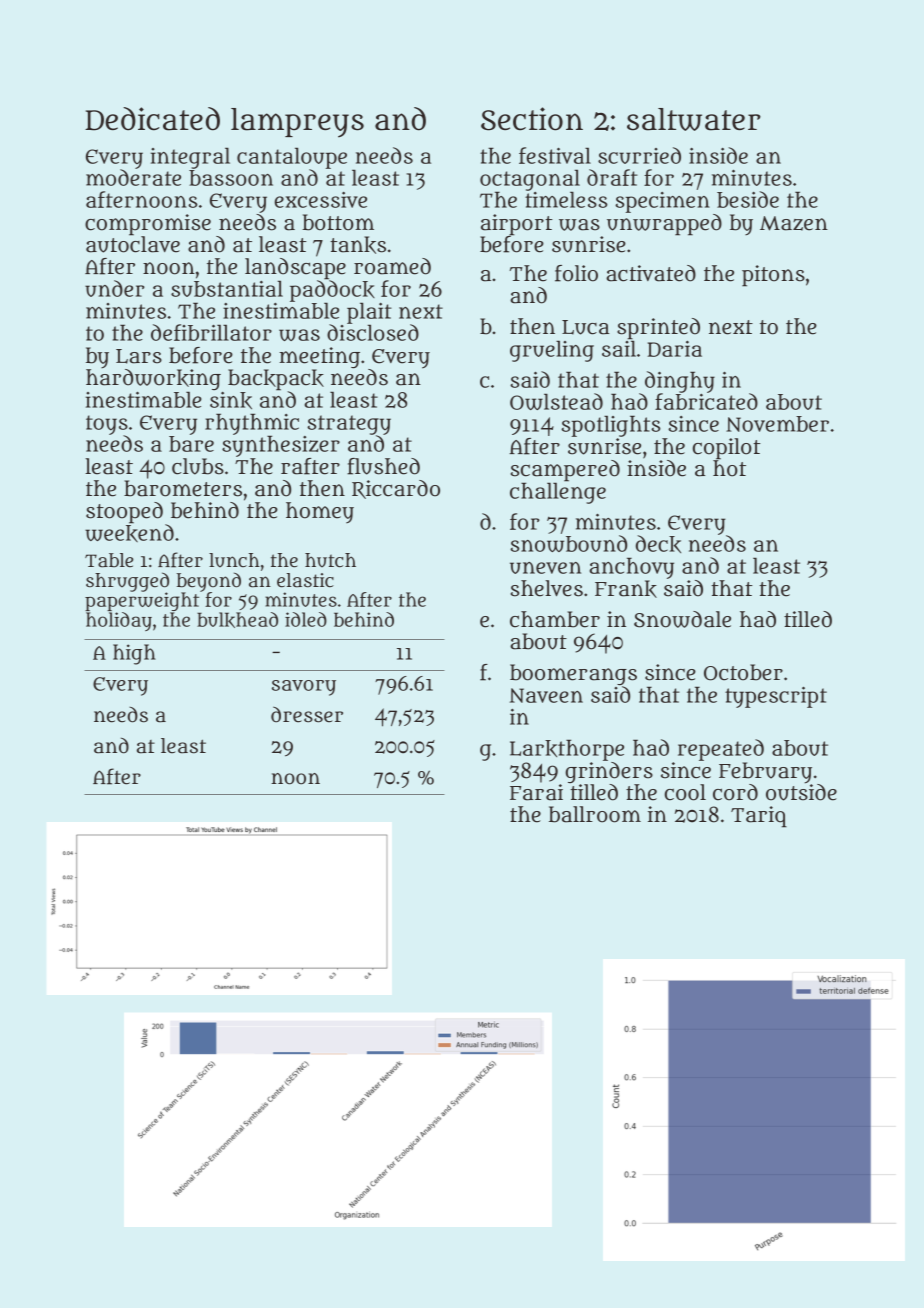  What do you see at coordinates (119, 621) in the image?
I see `holiday` at bounding box center [119, 621].
